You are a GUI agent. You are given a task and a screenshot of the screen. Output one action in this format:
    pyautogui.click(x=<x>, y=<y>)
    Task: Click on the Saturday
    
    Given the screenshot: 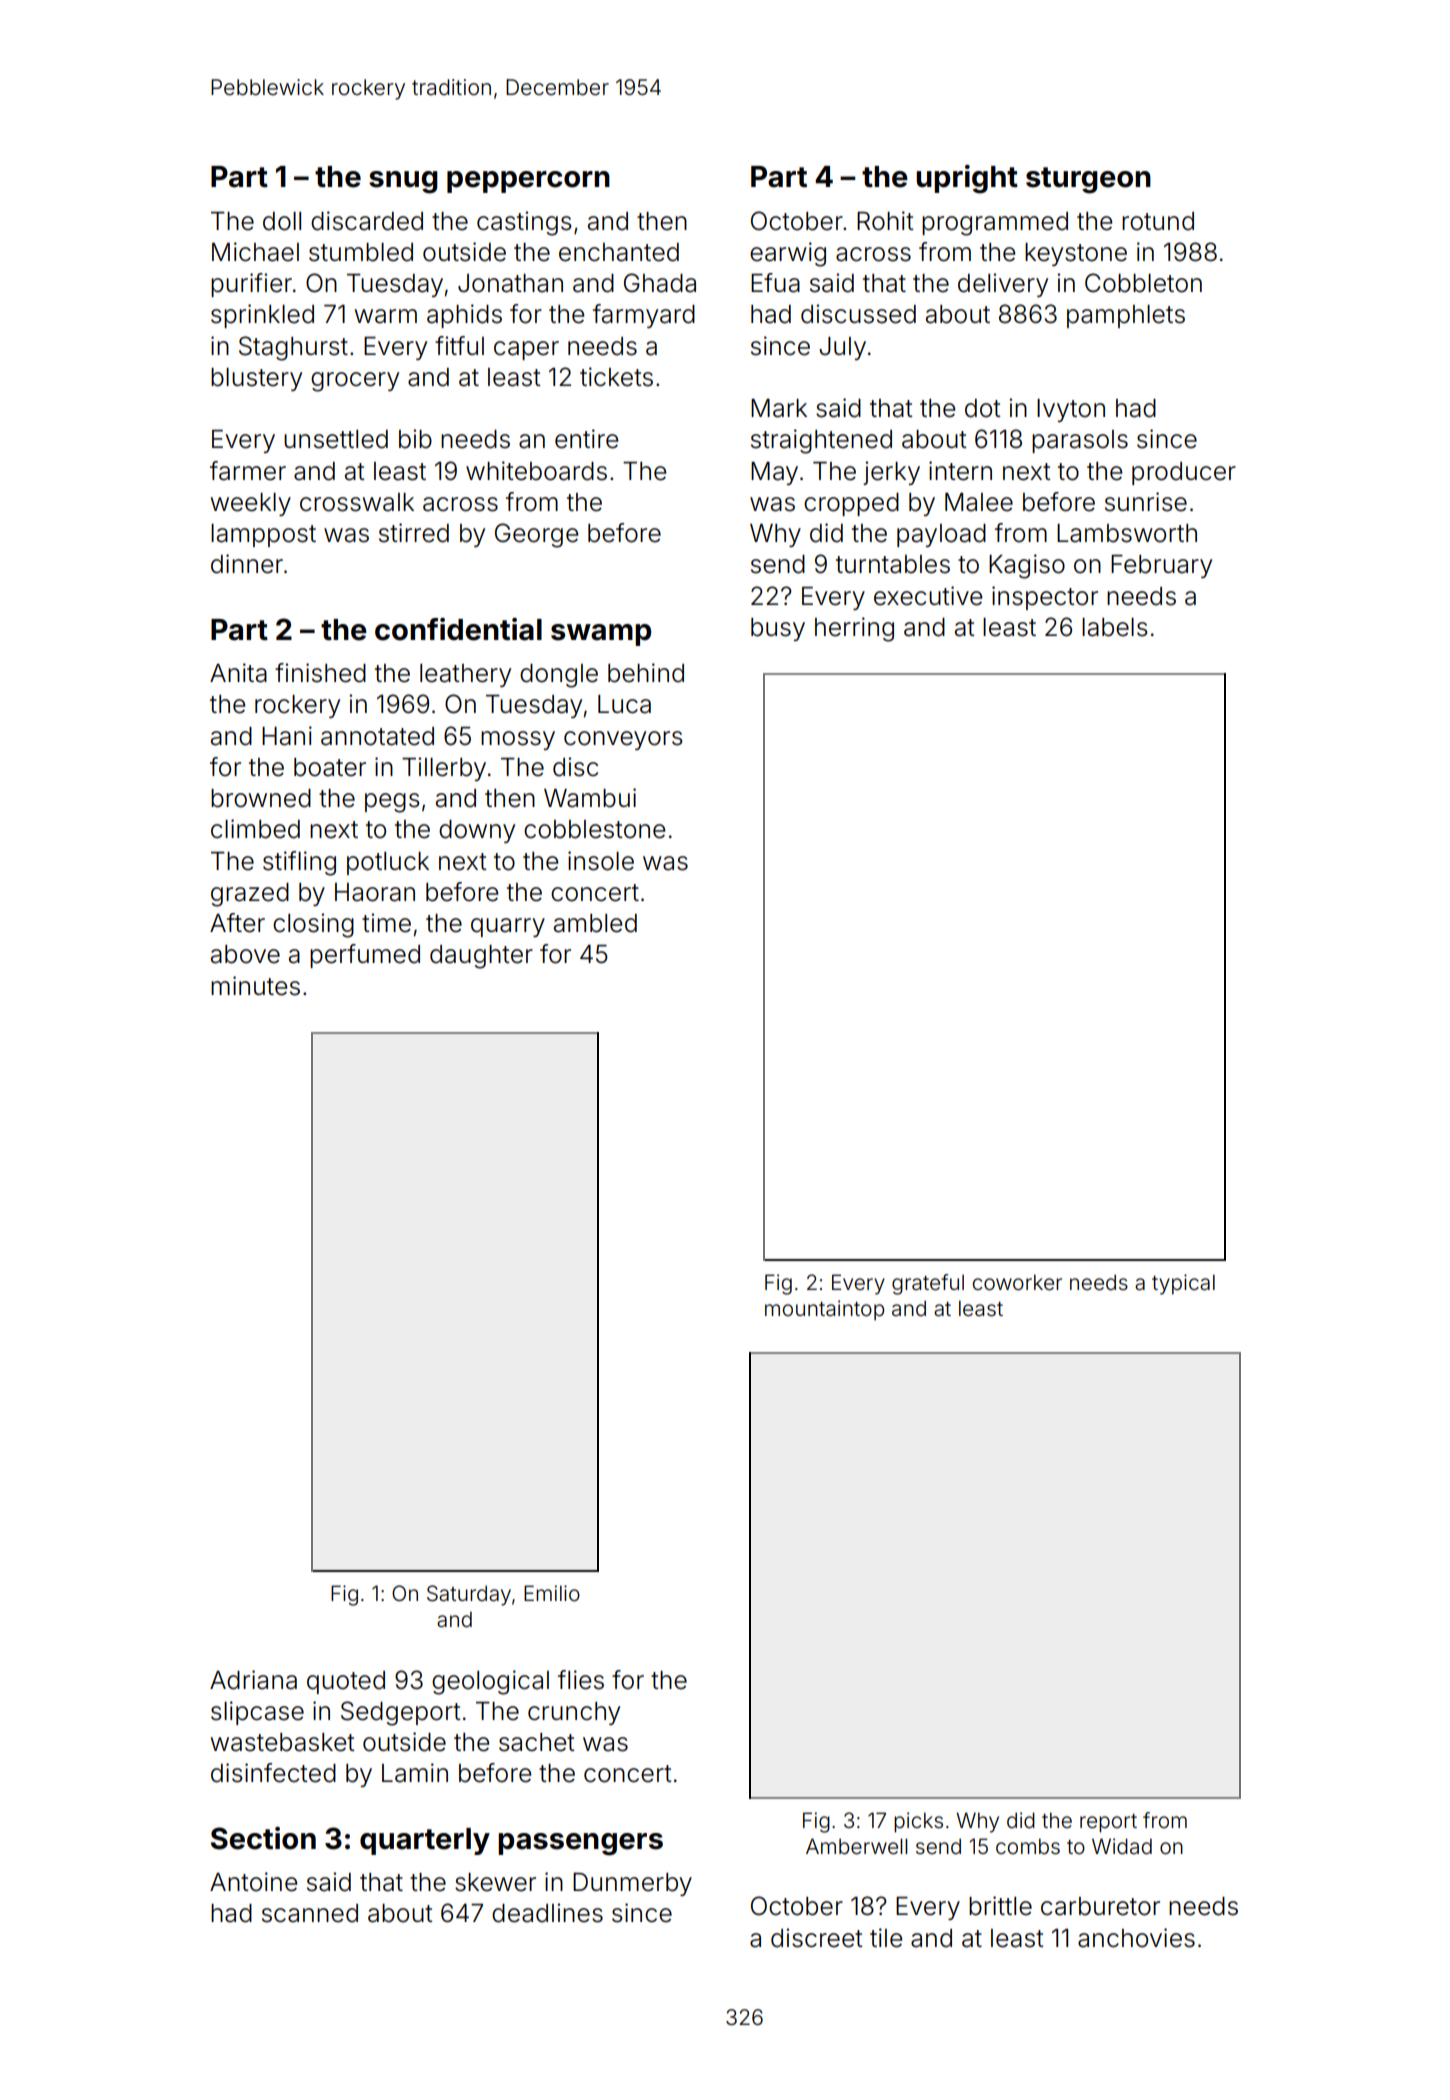 What is the action you would take?
    pyautogui.click(x=469, y=1595)
